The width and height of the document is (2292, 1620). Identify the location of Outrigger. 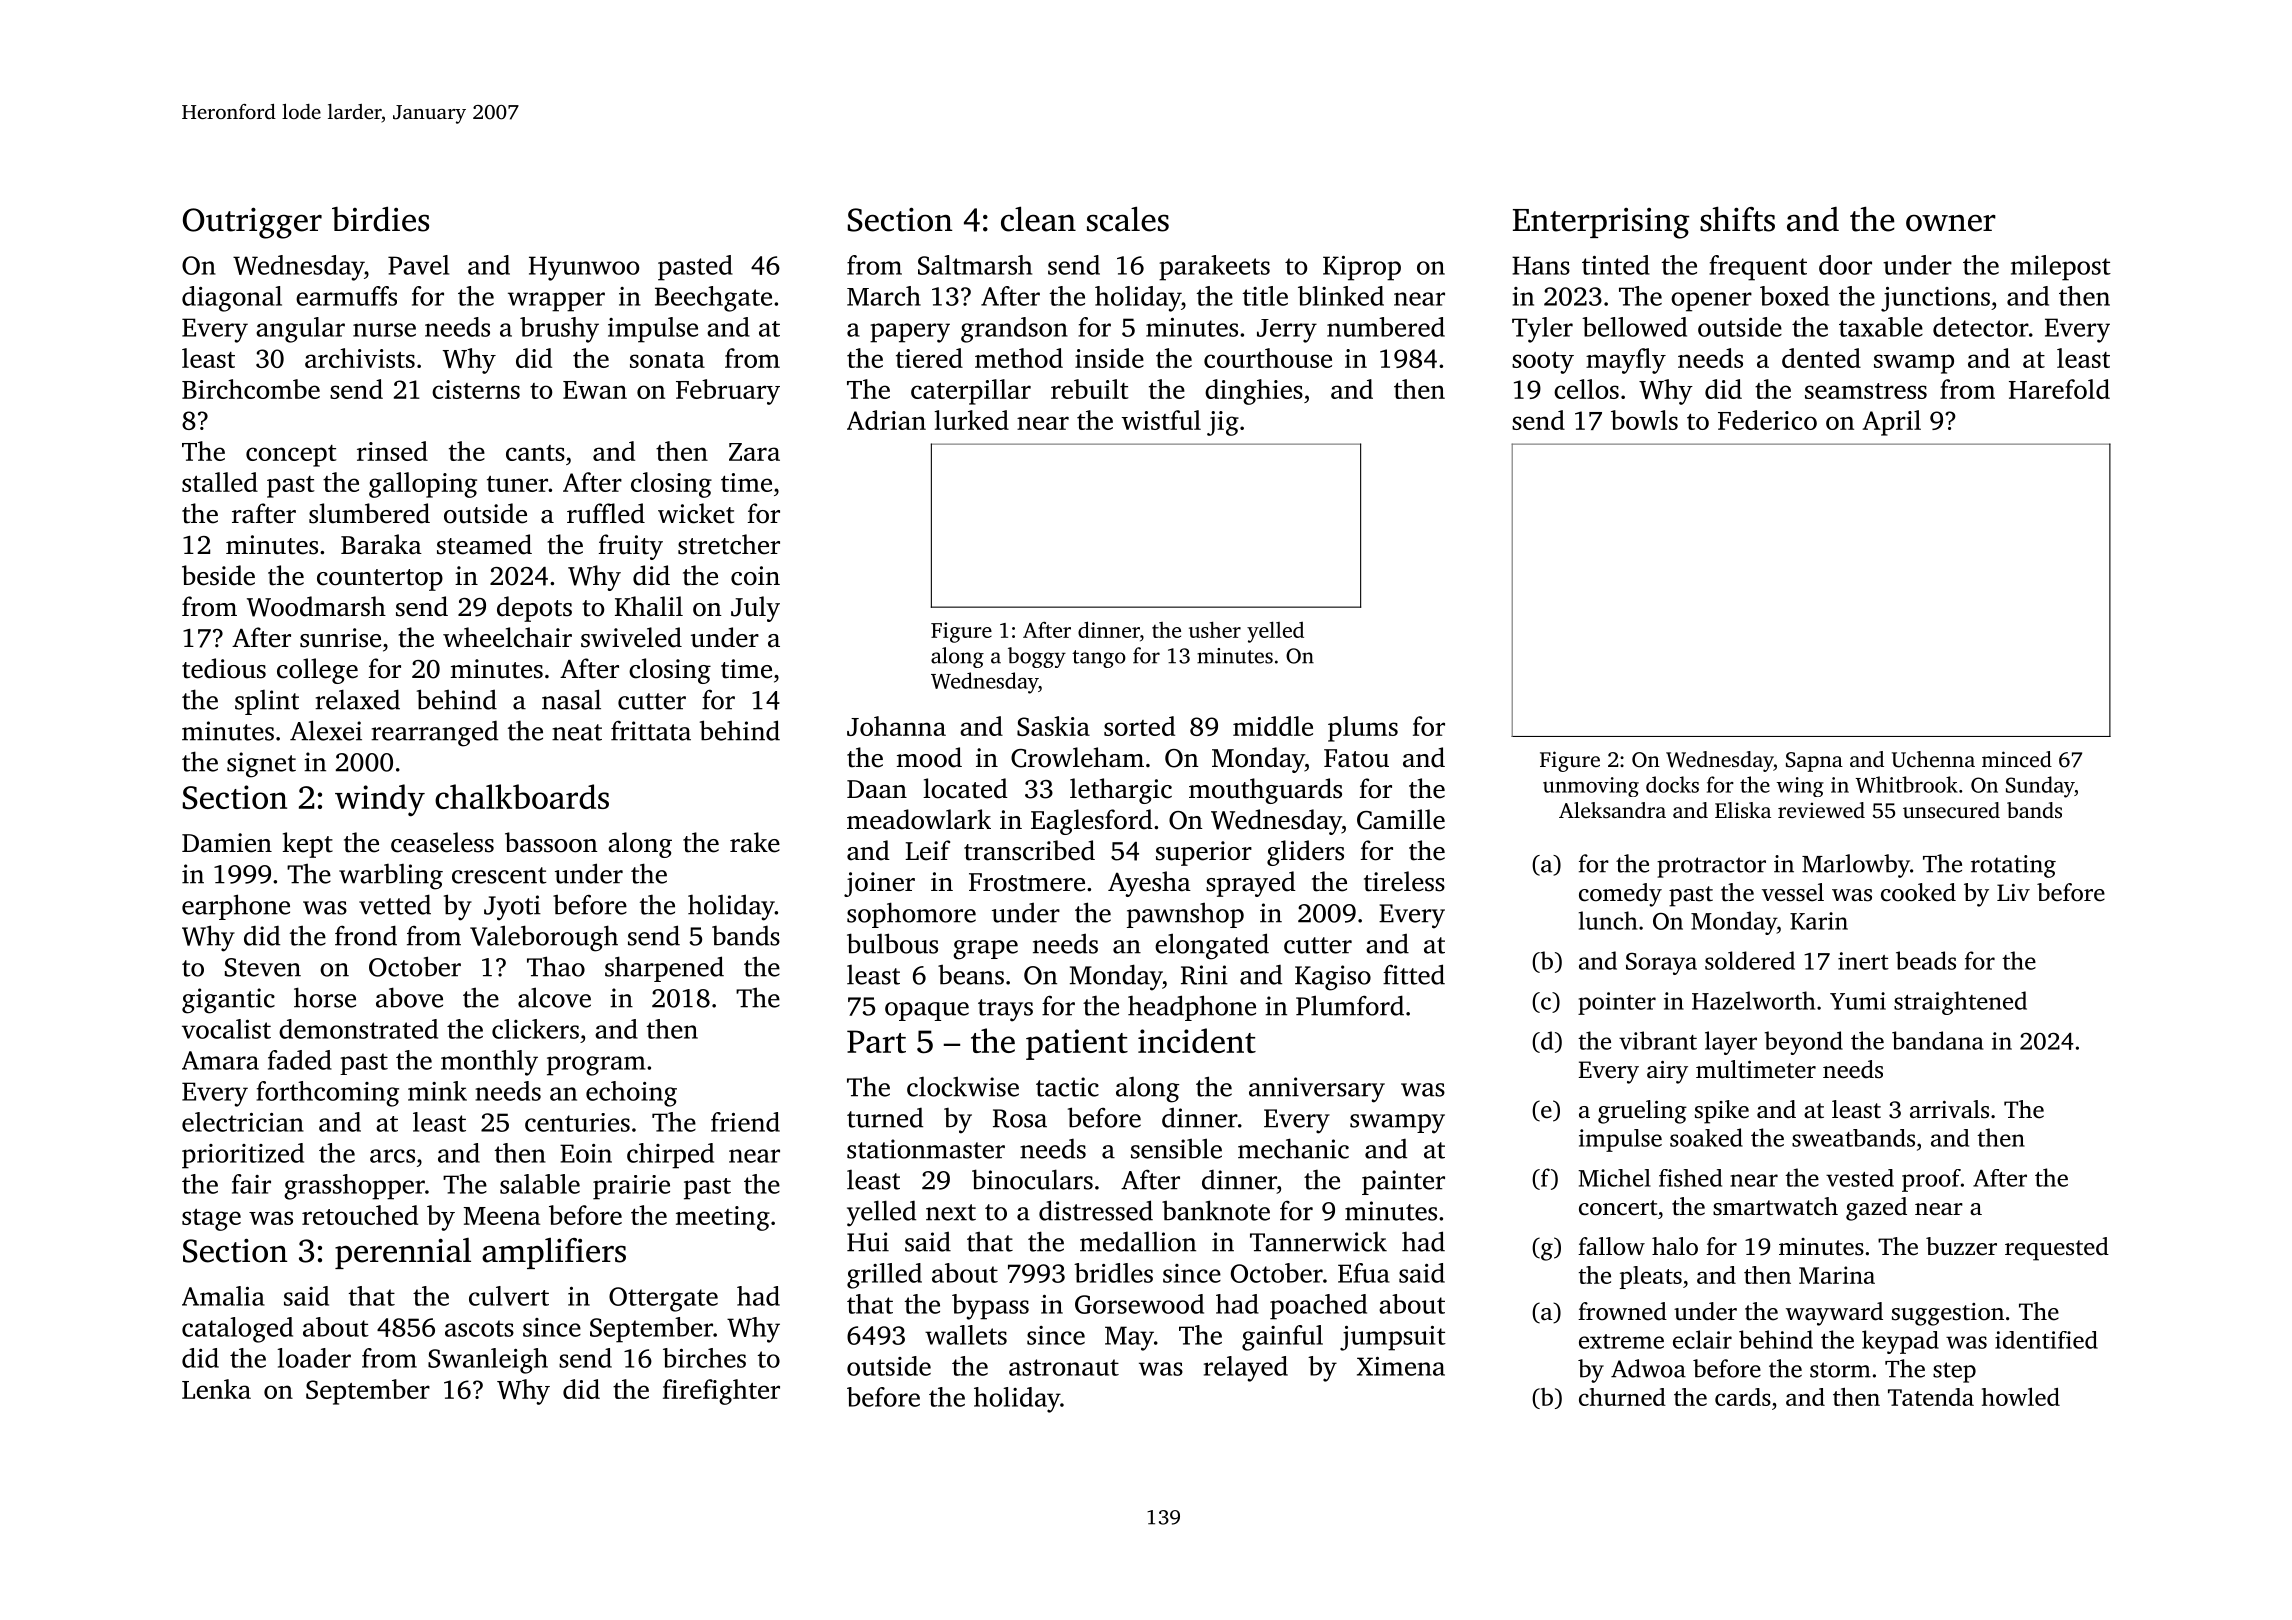
(252, 223).
